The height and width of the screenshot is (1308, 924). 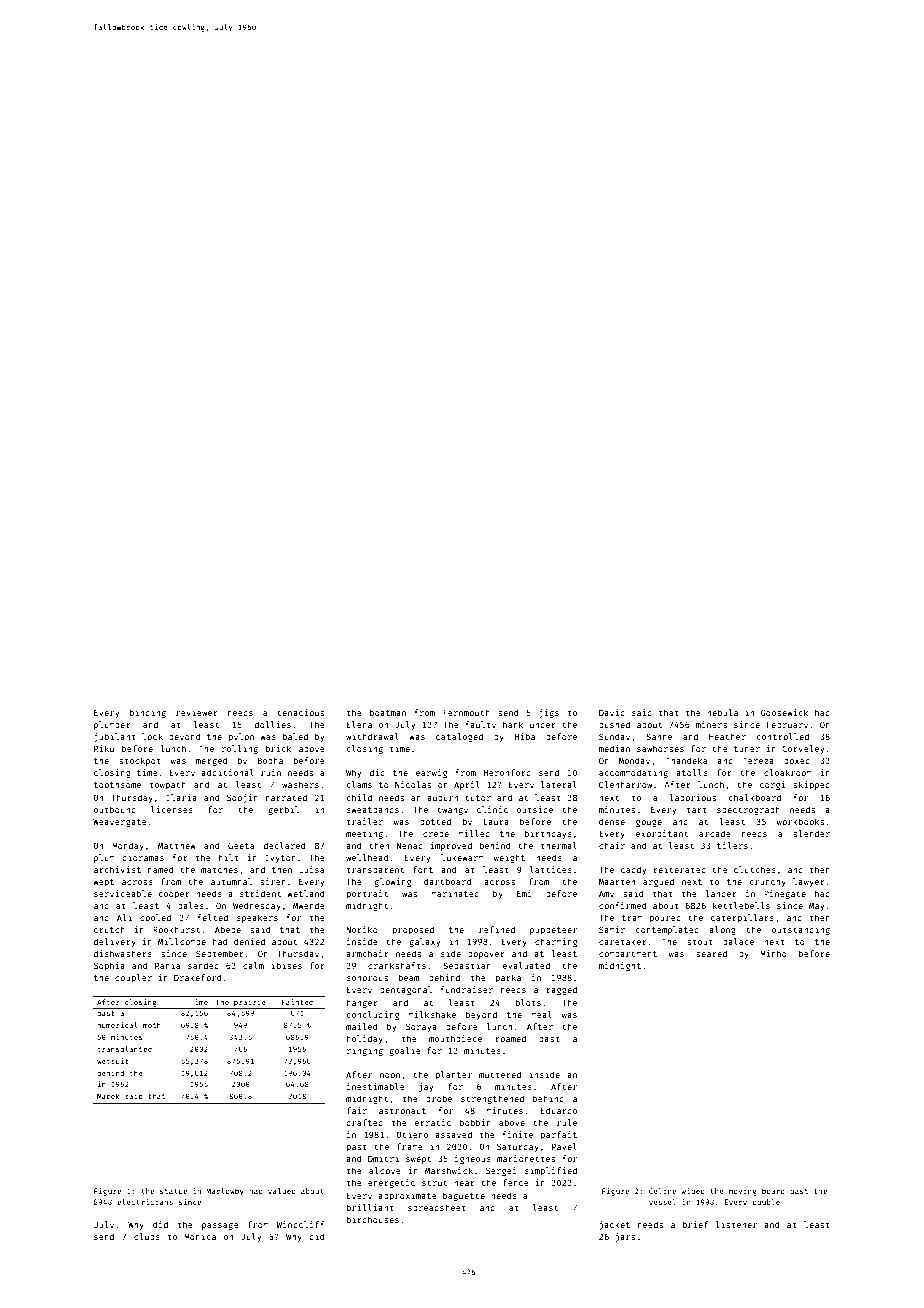 I want to click on roamed, so click(x=510, y=1038).
